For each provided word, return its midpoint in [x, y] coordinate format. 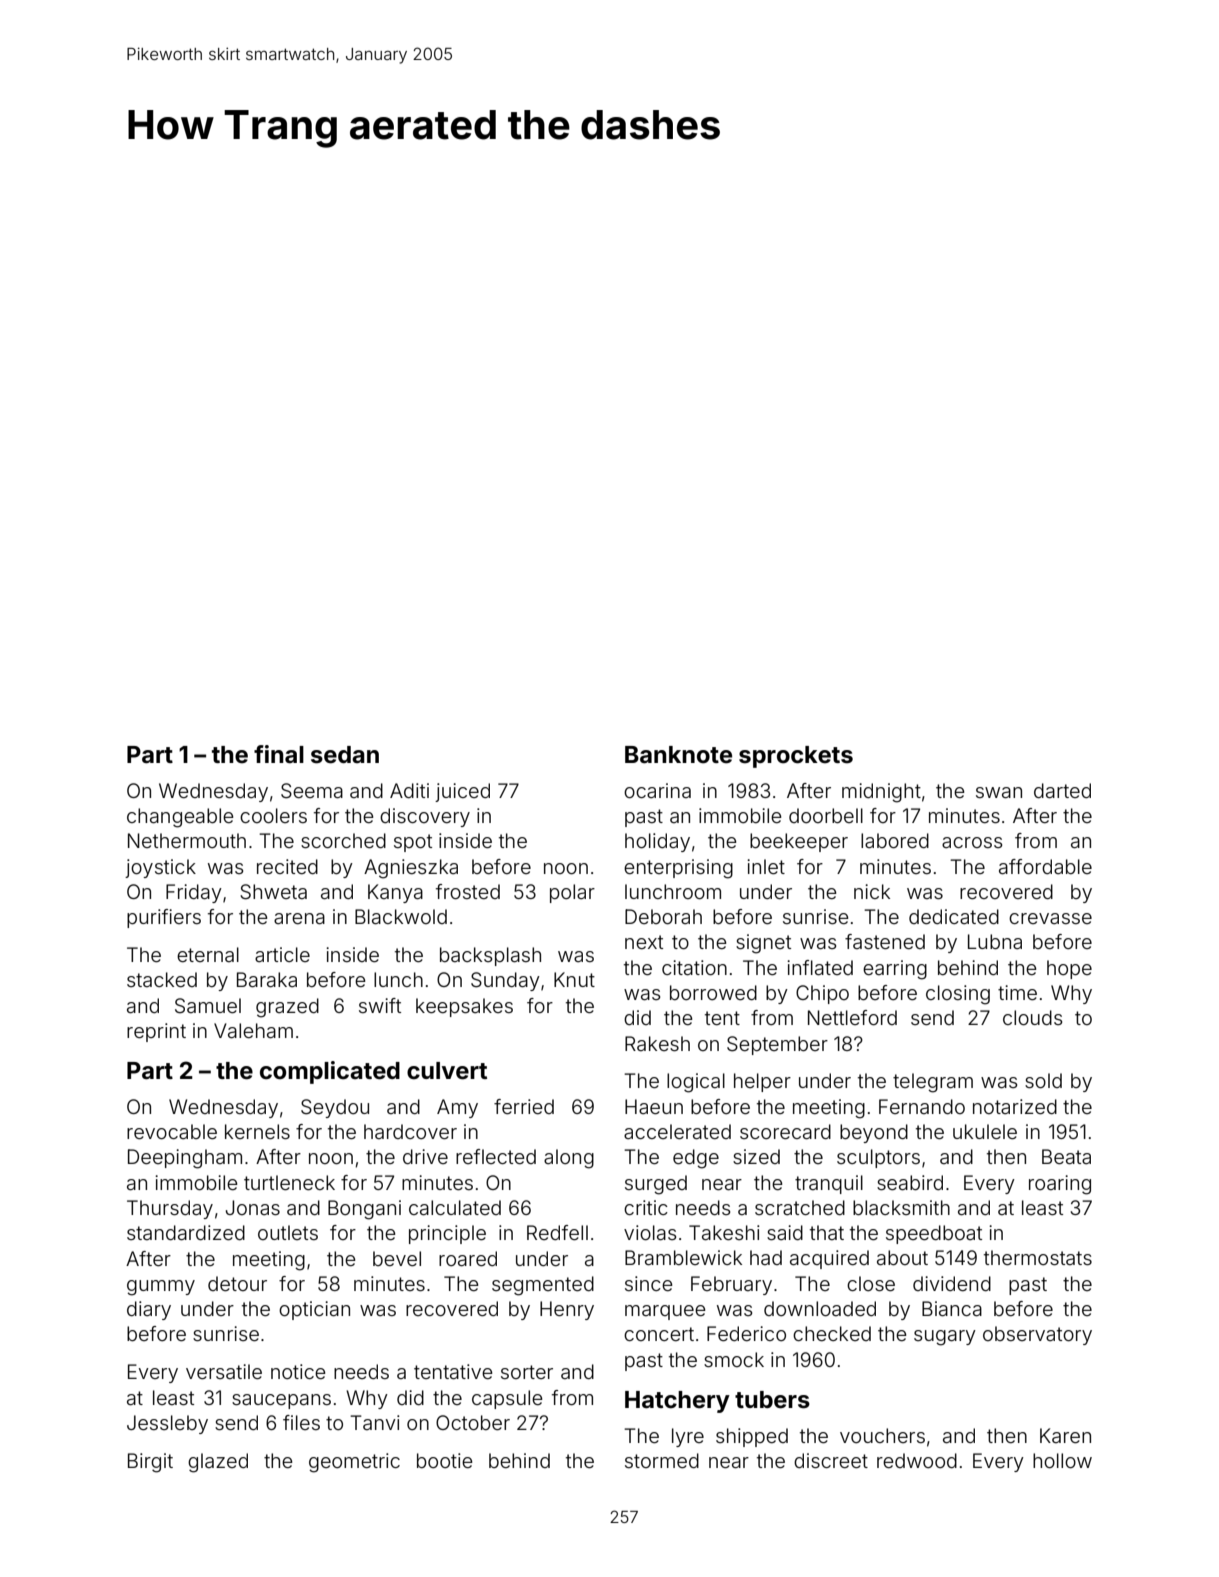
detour [237, 1283]
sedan [345, 755]
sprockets [796, 757]
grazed [287, 1008]
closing [958, 995]
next [644, 942]
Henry [567, 1310]
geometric [354, 1463]
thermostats [1038, 1257]
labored [895, 840]
